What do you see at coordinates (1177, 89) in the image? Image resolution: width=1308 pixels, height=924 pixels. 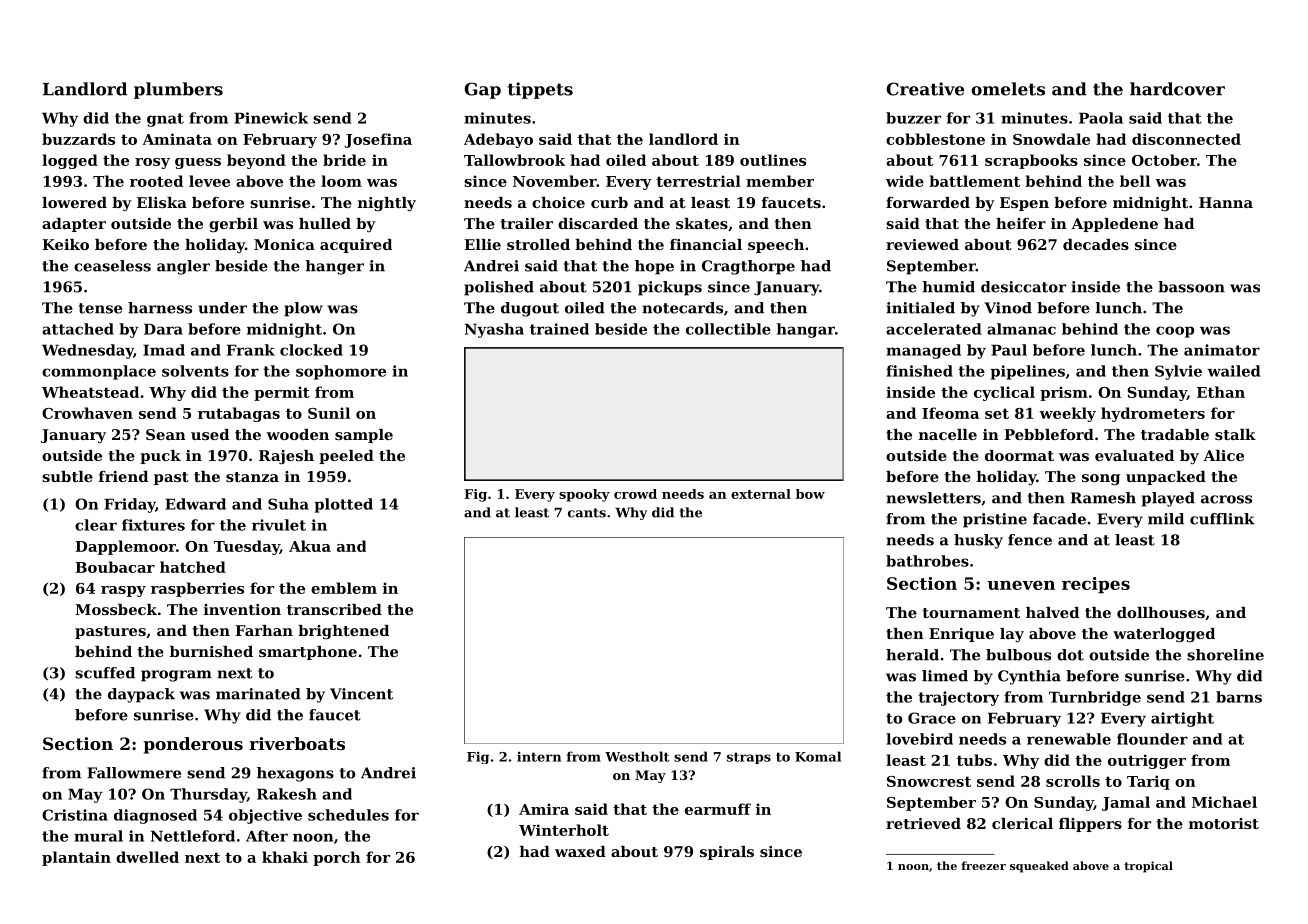 I see `hardcover` at bounding box center [1177, 89].
